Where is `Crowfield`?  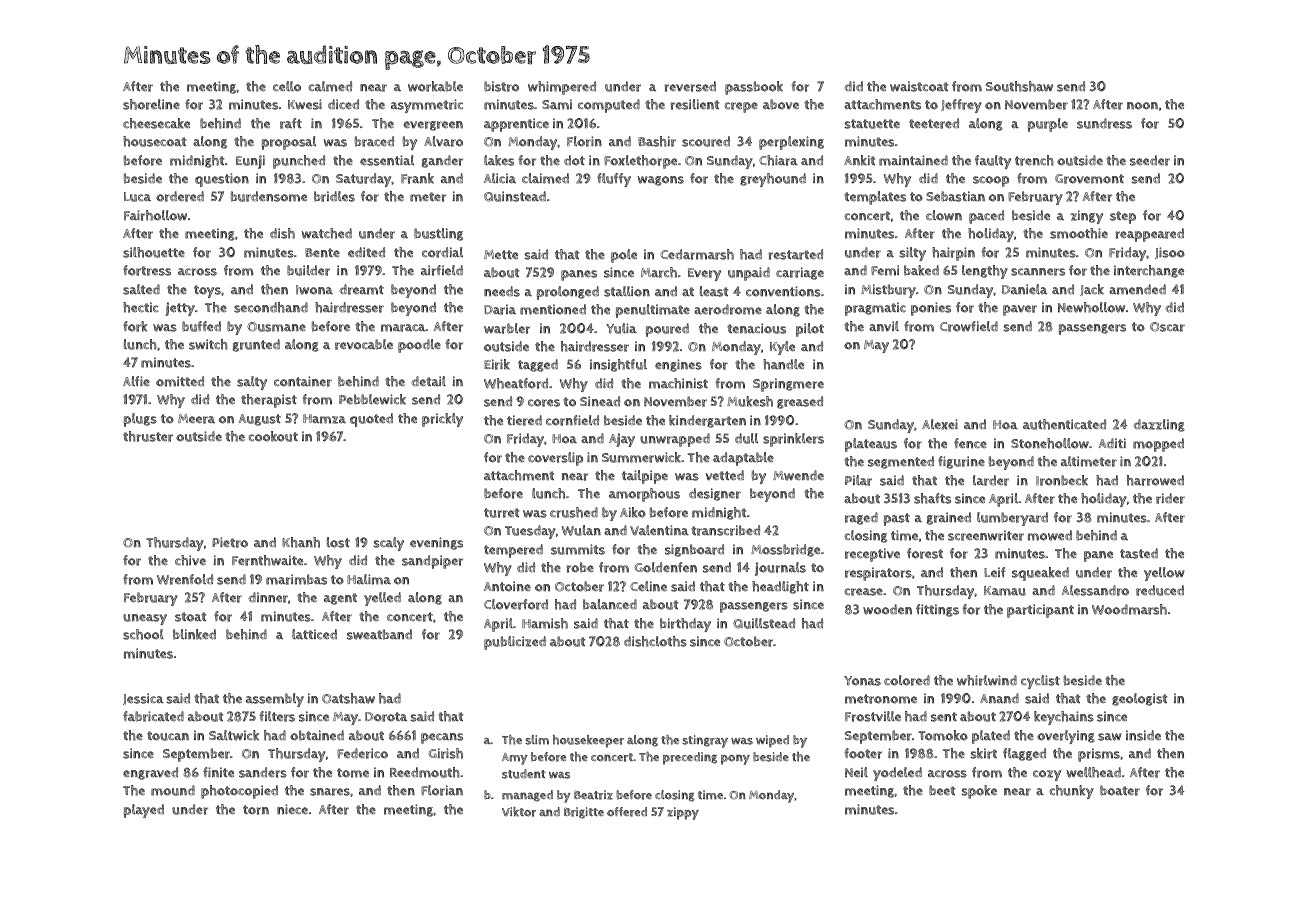
Crowfield is located at coordinates (969, 326).
